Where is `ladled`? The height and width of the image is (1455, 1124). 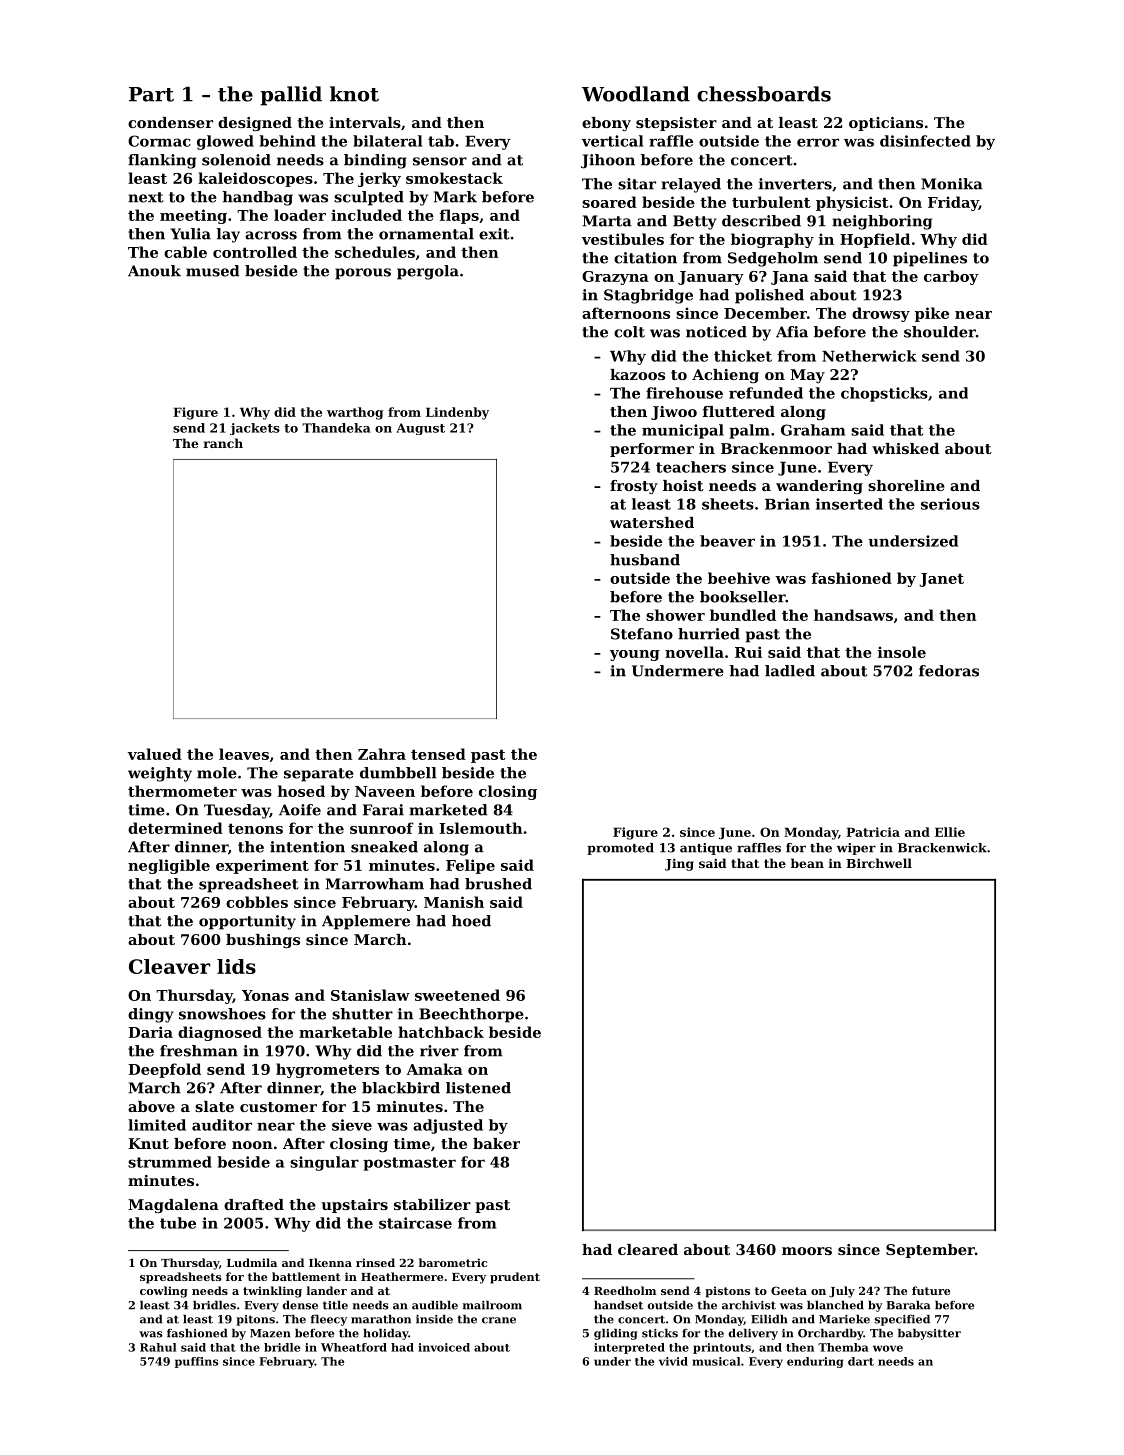 ladled is located at coordinates (790, 671).
